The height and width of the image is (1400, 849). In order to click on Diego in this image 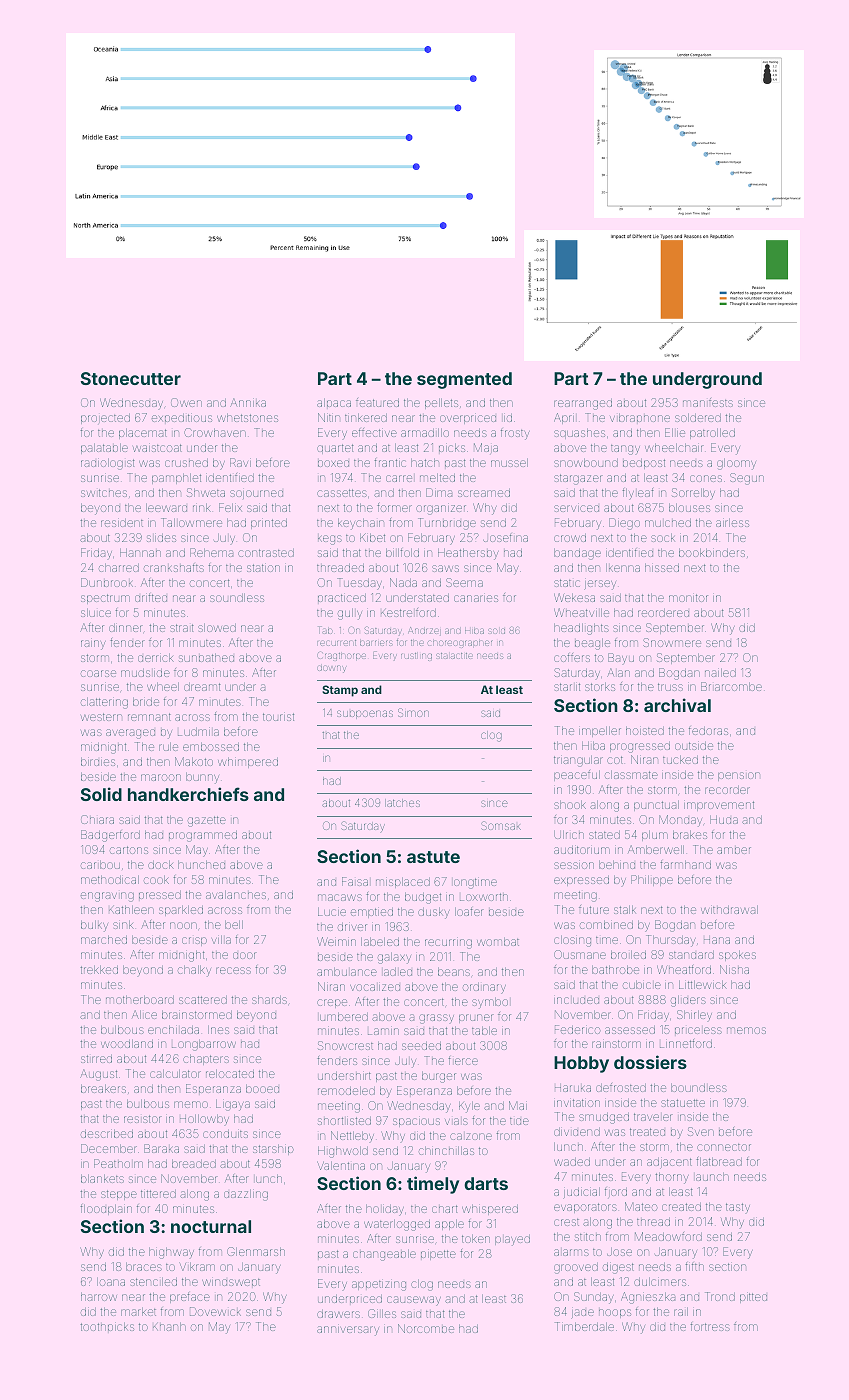, I will do `click(624, 524)`.
